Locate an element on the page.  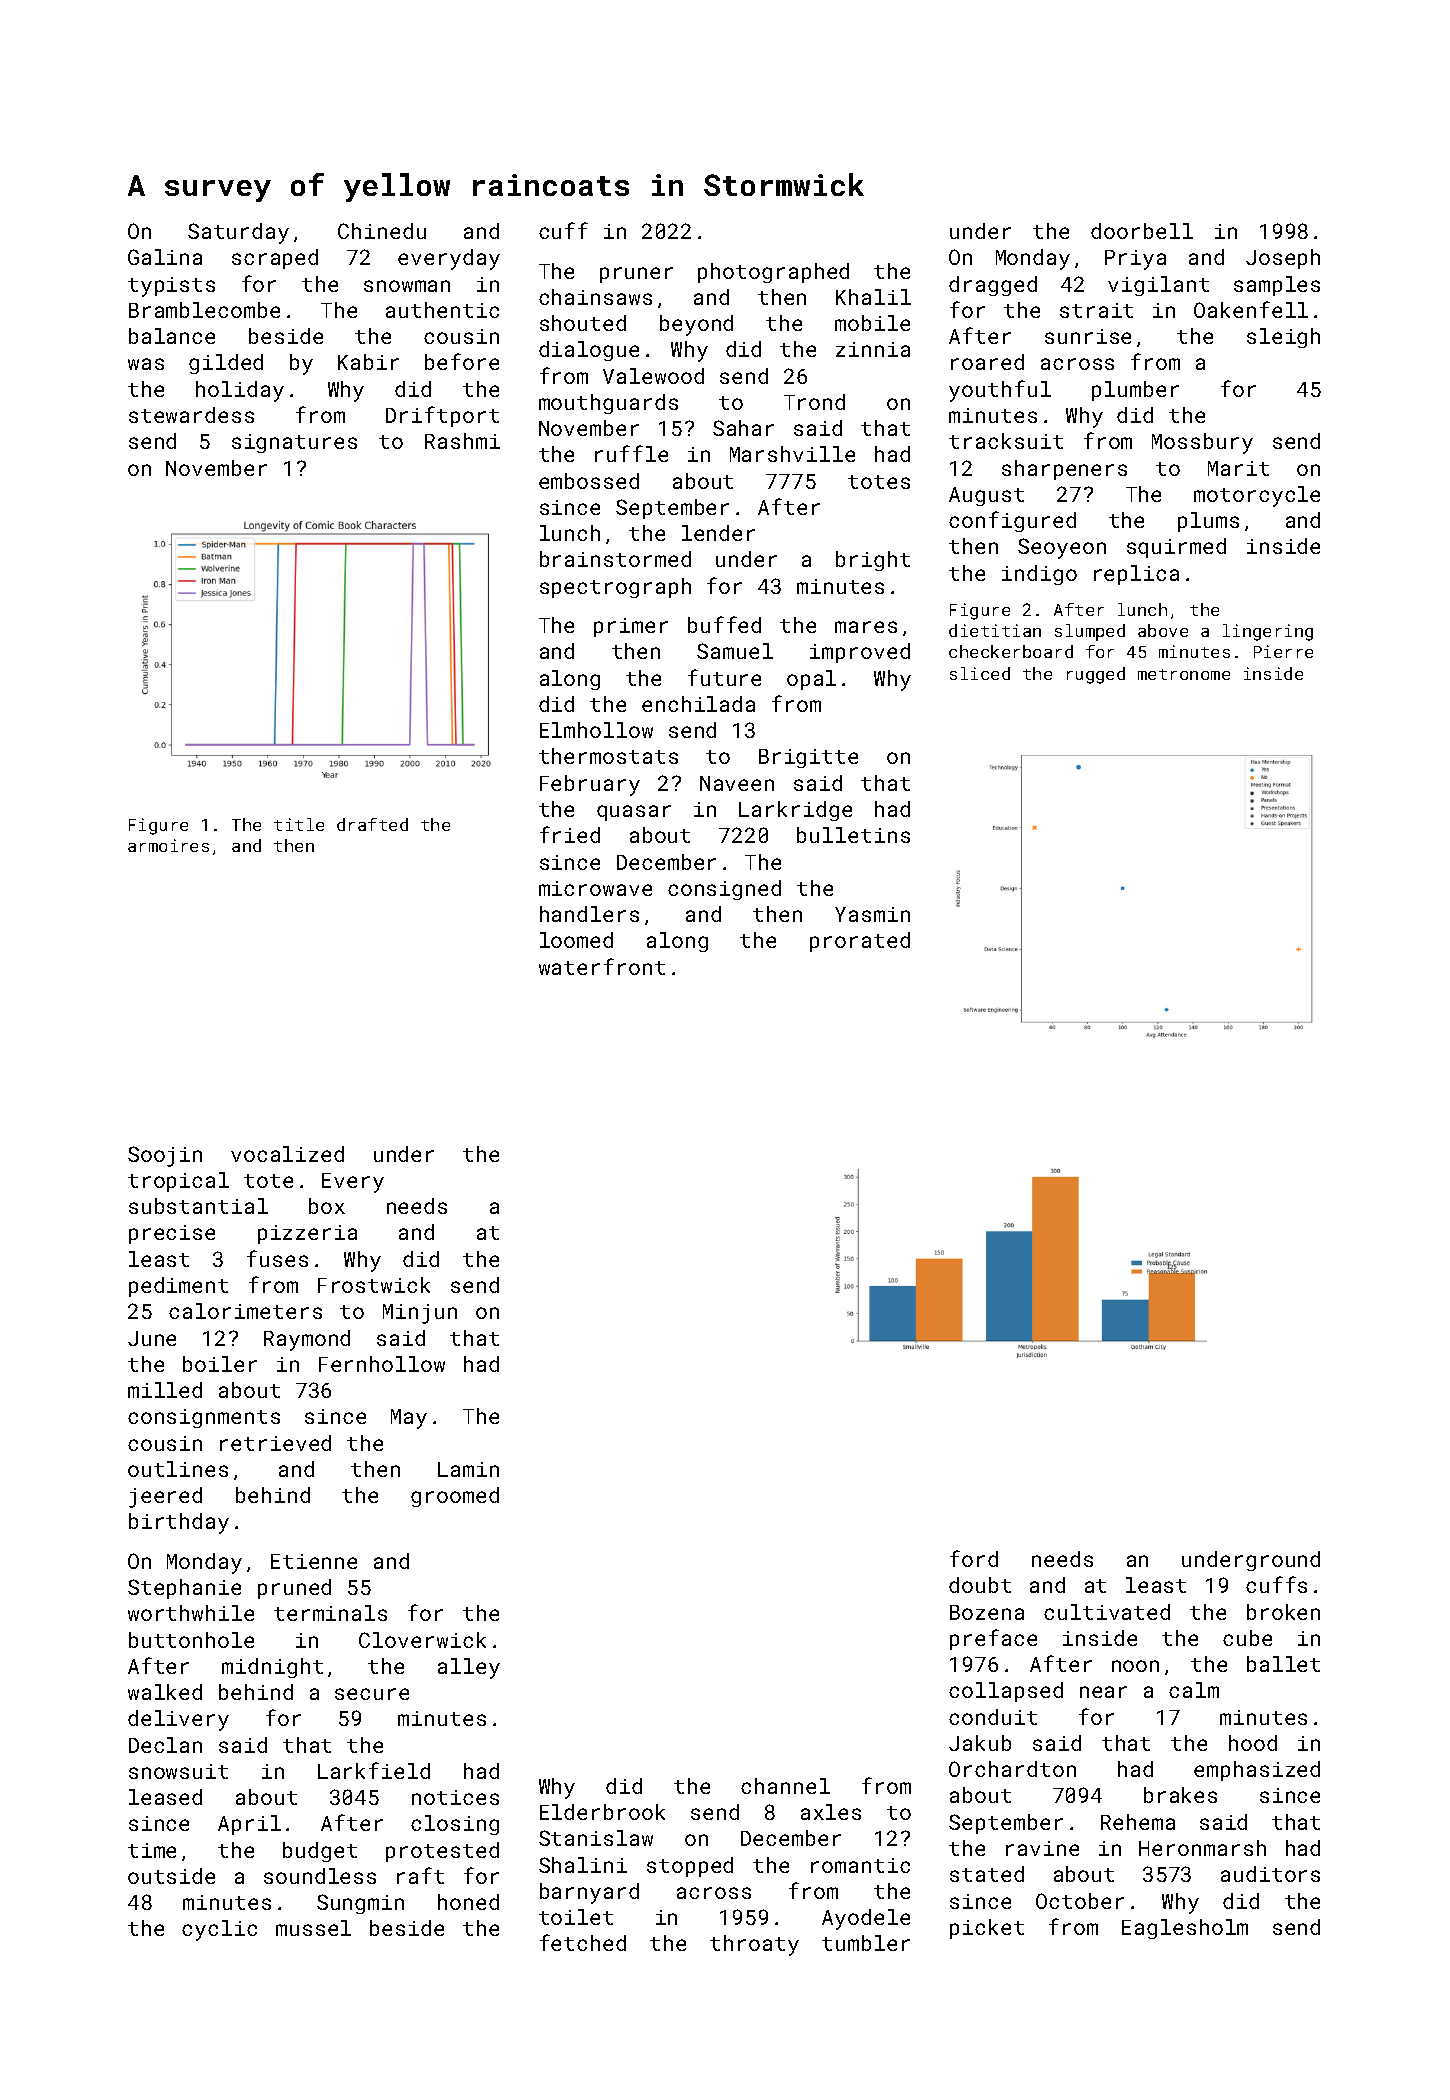
holiday is located at coordinates (240, 391).
